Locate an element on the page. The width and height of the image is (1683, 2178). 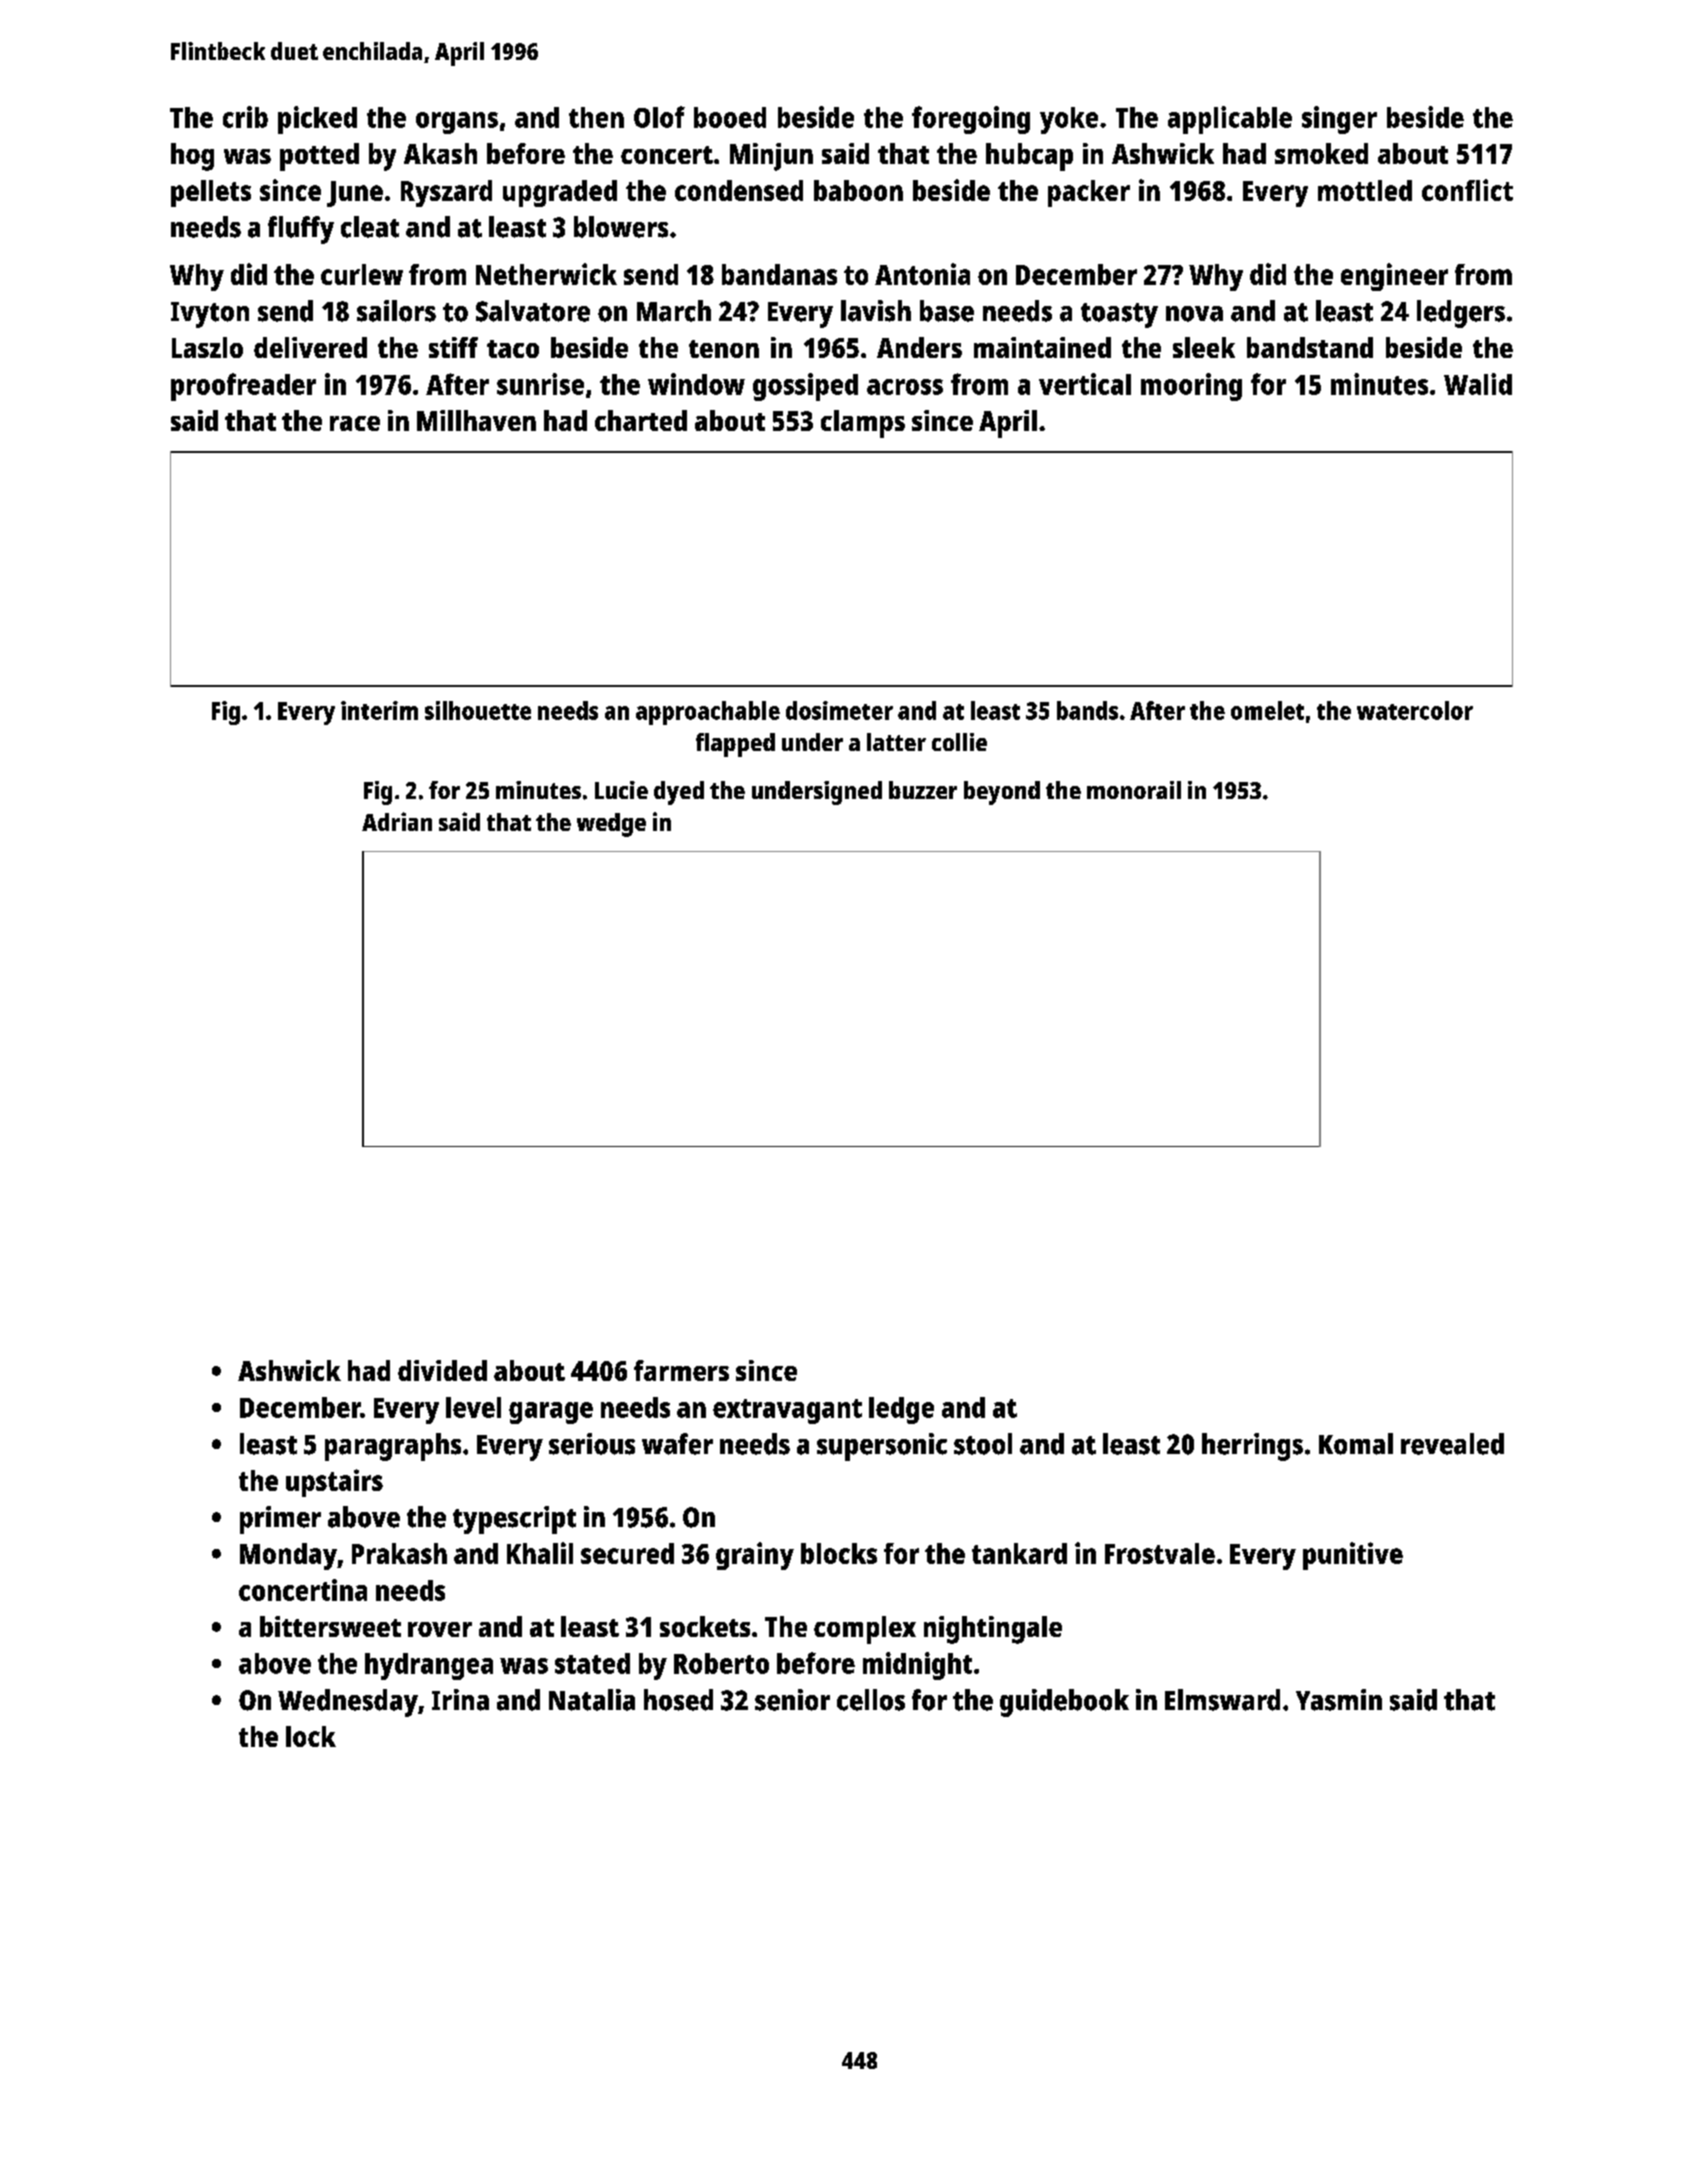
foregoing is located at coordinates (971, 120).
